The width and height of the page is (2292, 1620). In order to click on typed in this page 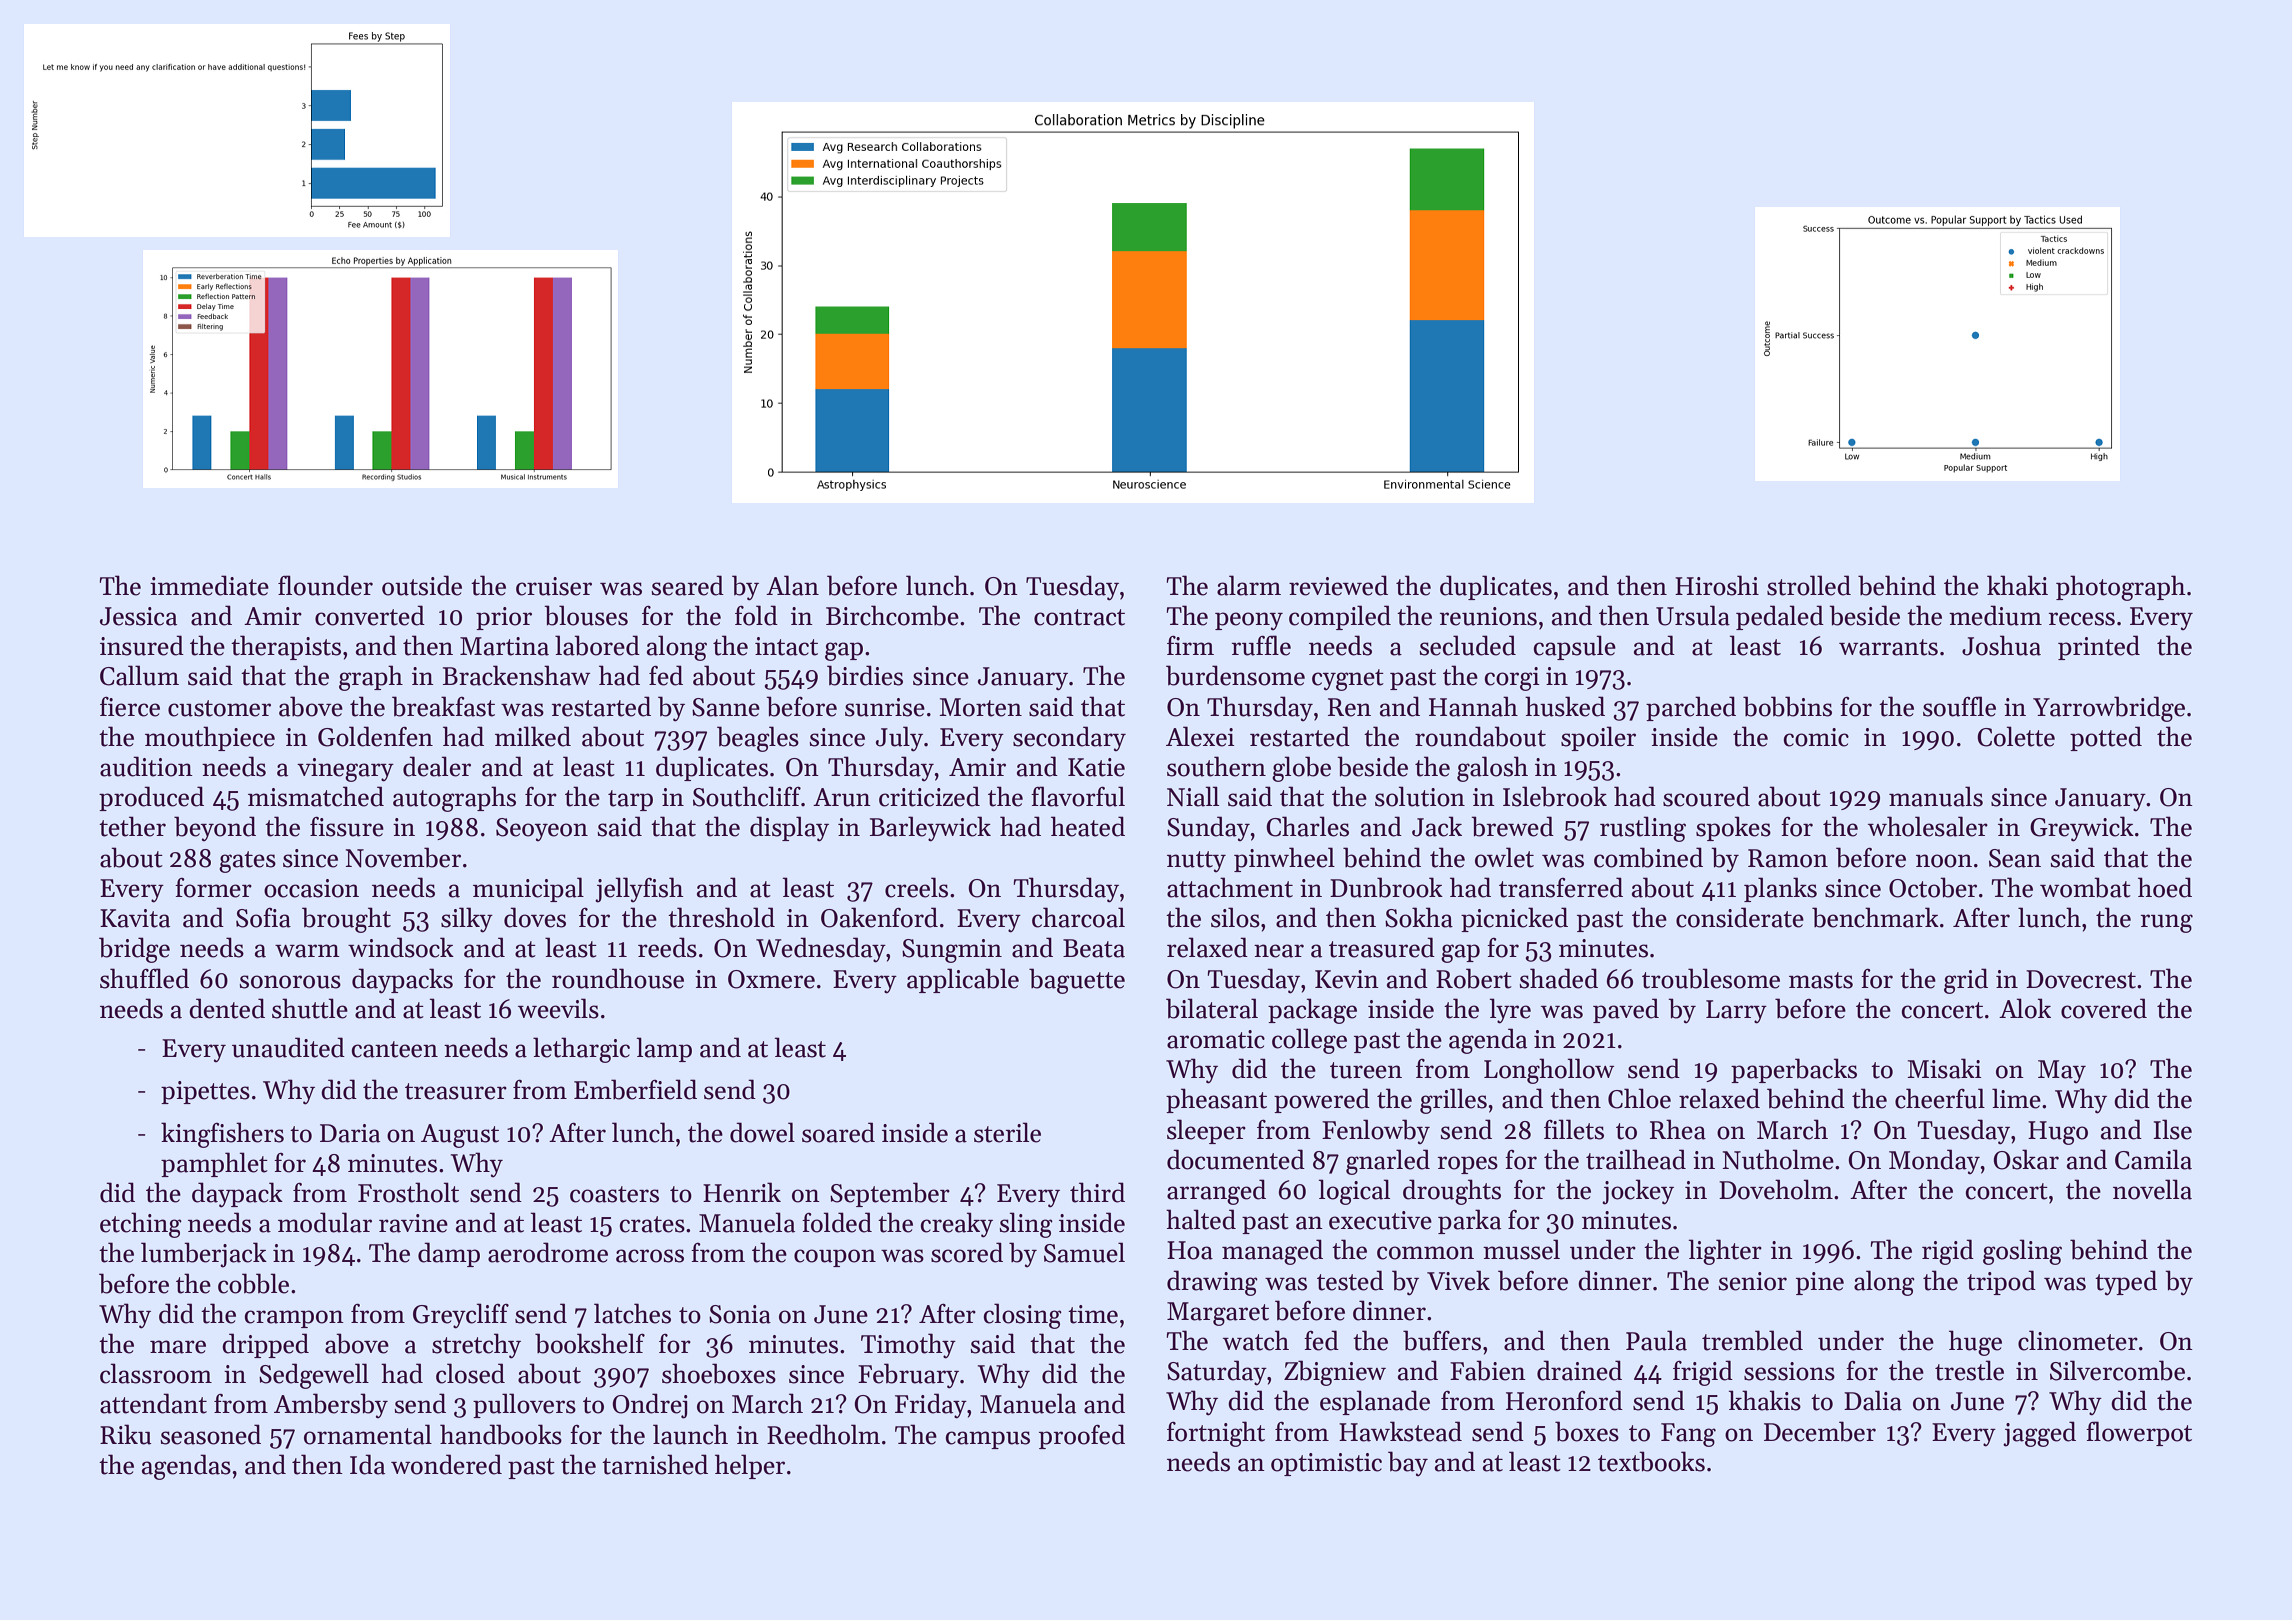, I will do `click(2126, 1282)`.
